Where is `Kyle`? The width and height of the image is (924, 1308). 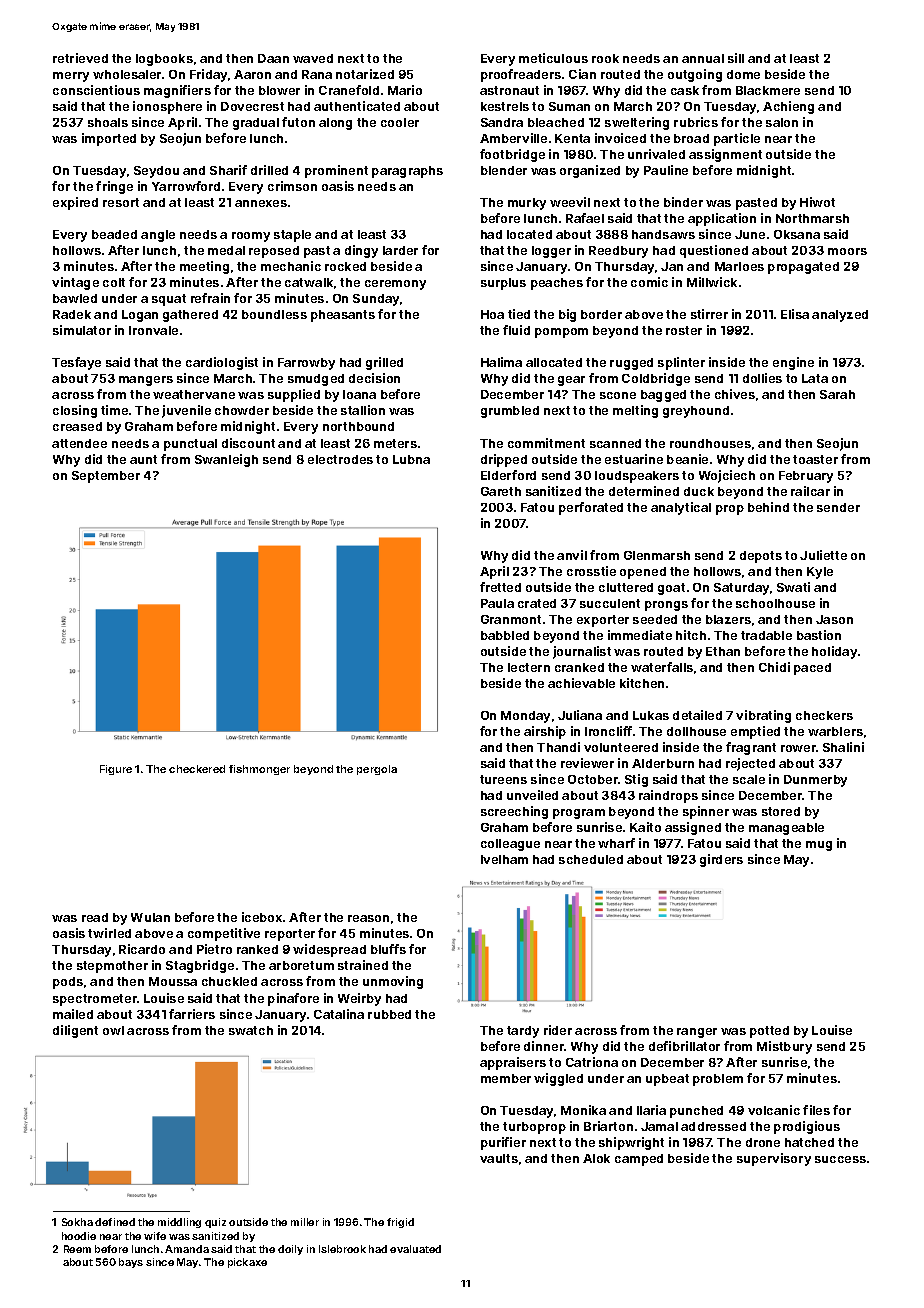 Kyle is located at coordinates (820, 573).
